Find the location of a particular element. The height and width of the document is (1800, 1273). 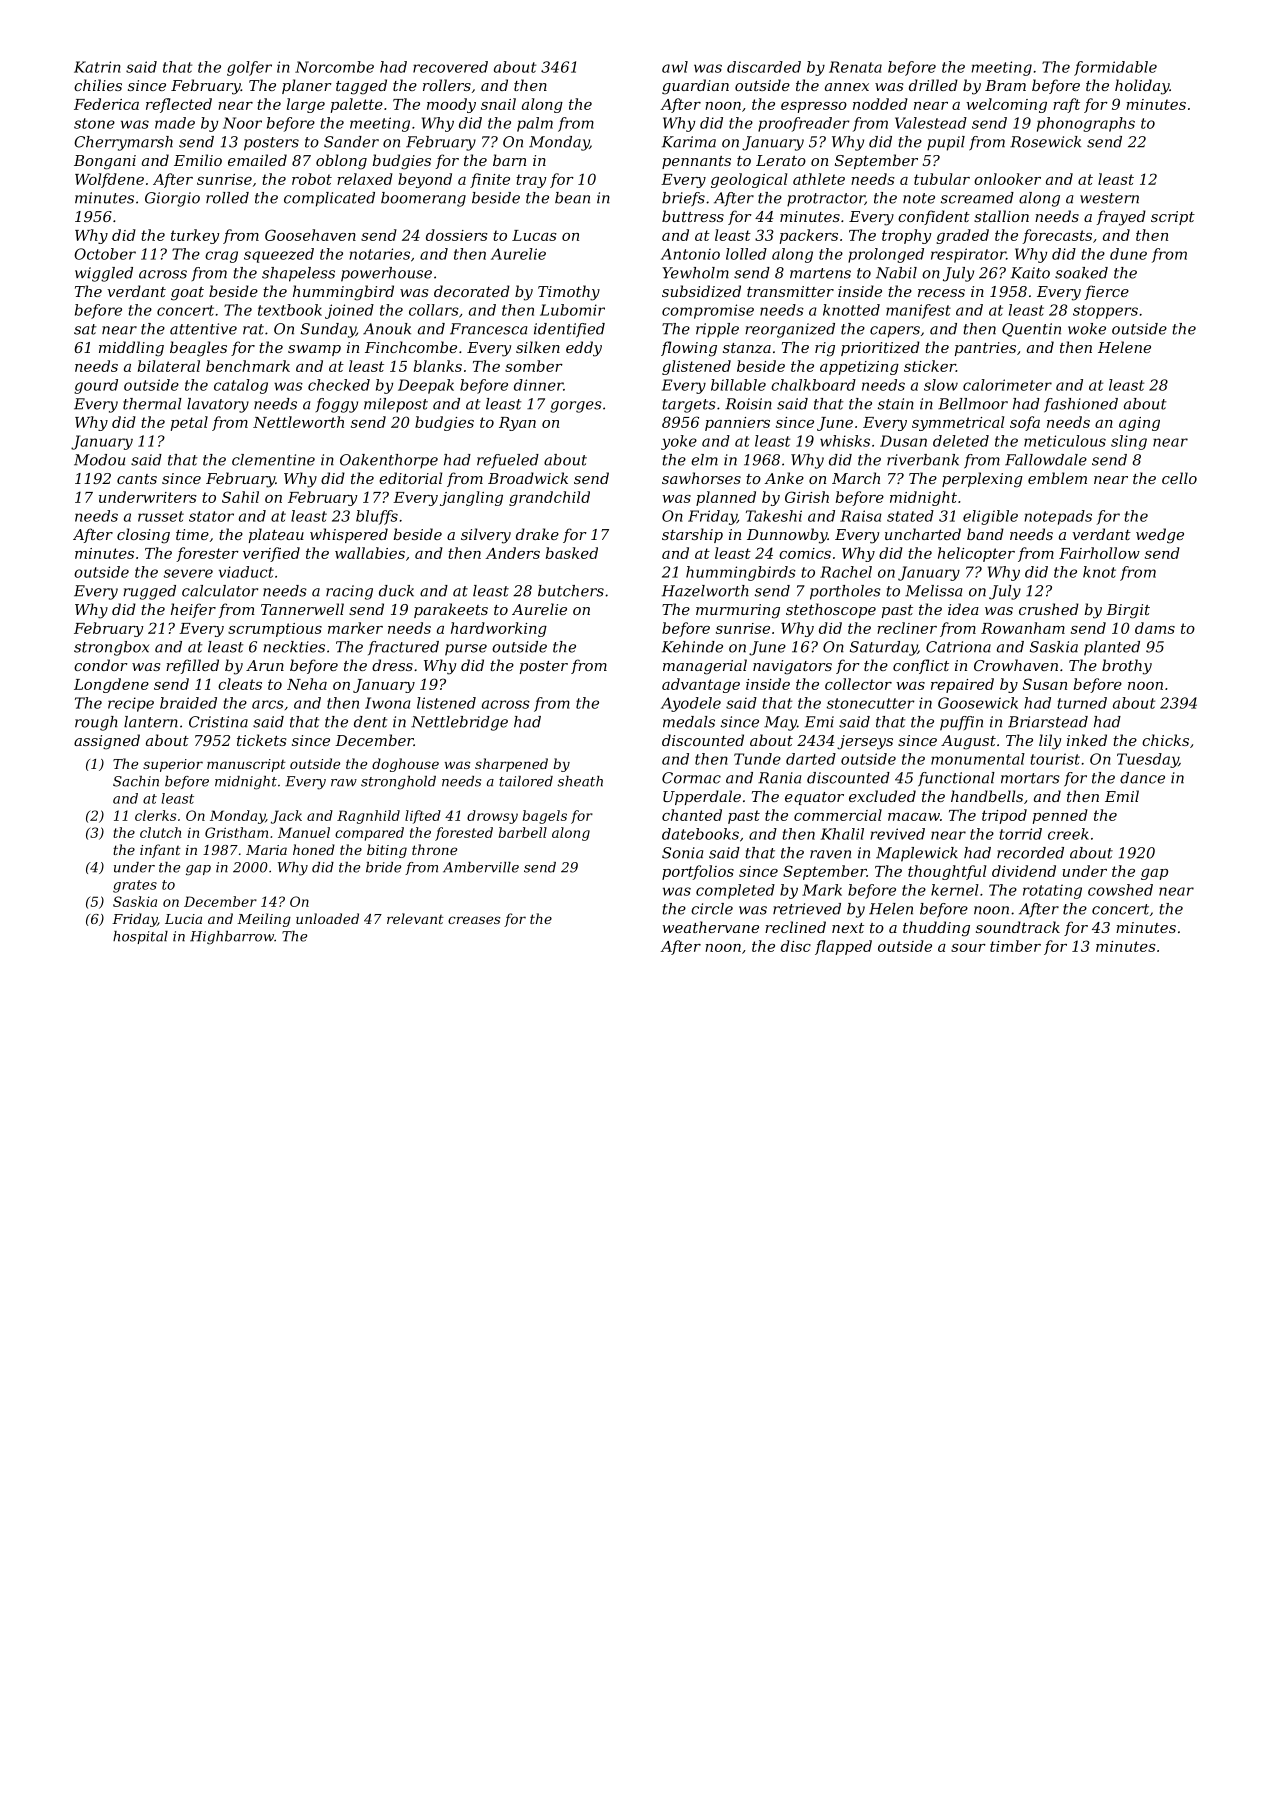

phonographs is located at coordinates (1086, 124).
